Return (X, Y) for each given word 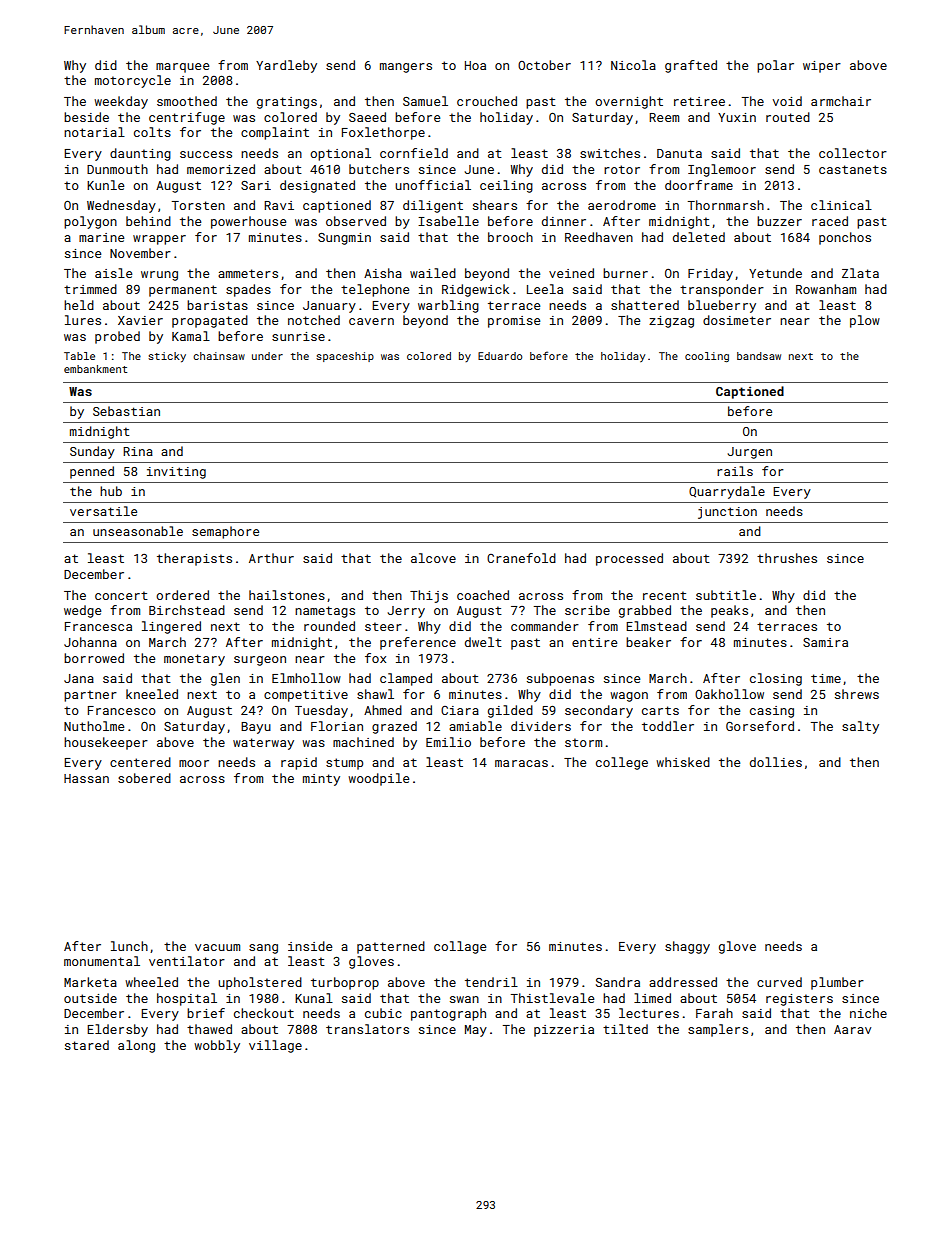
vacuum (217, 947)
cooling (707, 357)
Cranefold (521, 558)
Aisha (383, 273)
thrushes (787, 558)
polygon (90, 222)
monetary (194, 660)
